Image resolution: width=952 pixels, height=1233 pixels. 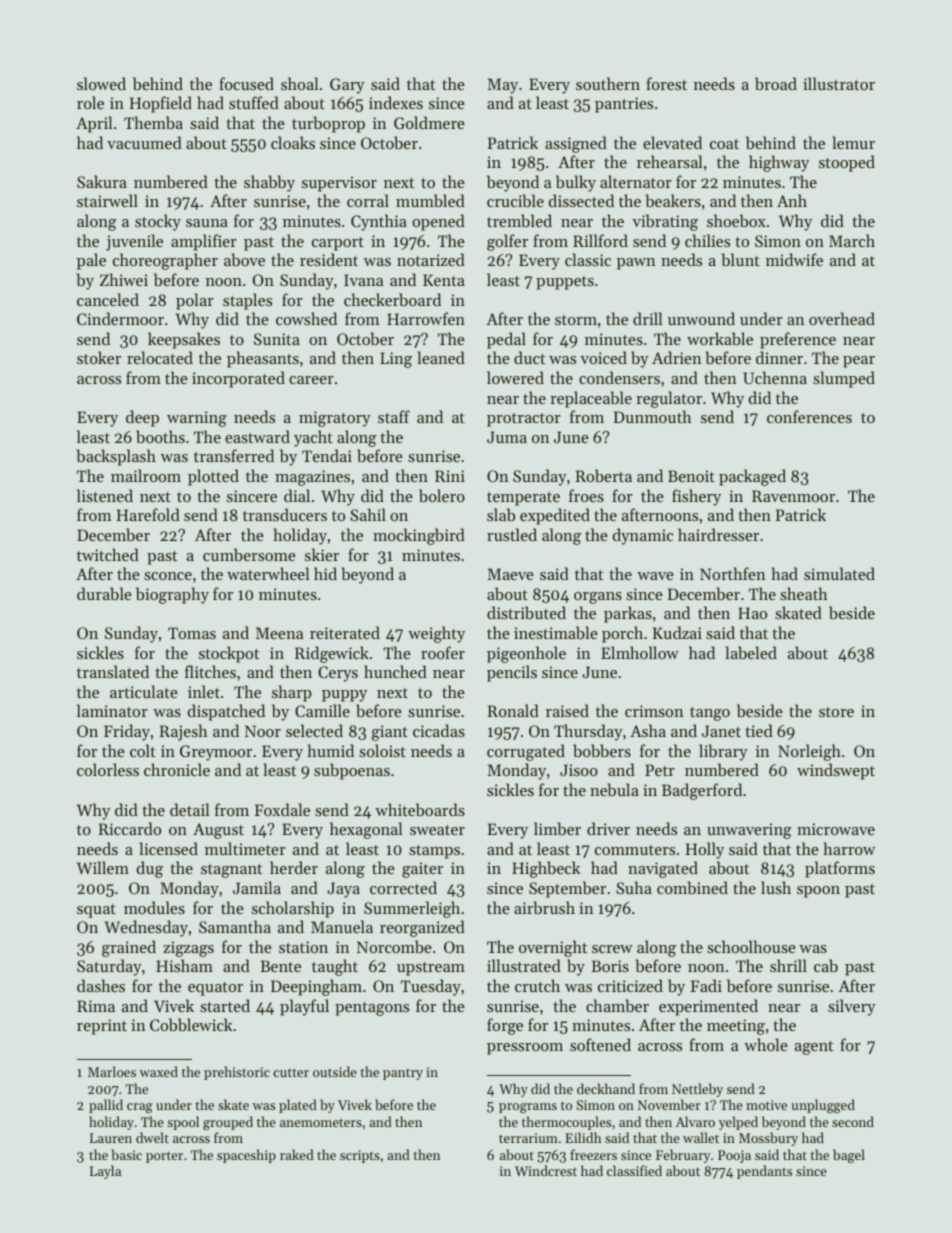 What do you see at coordinates (91, 261) in the screenshot?
I see `pale` at bounding box center [91, 261].
